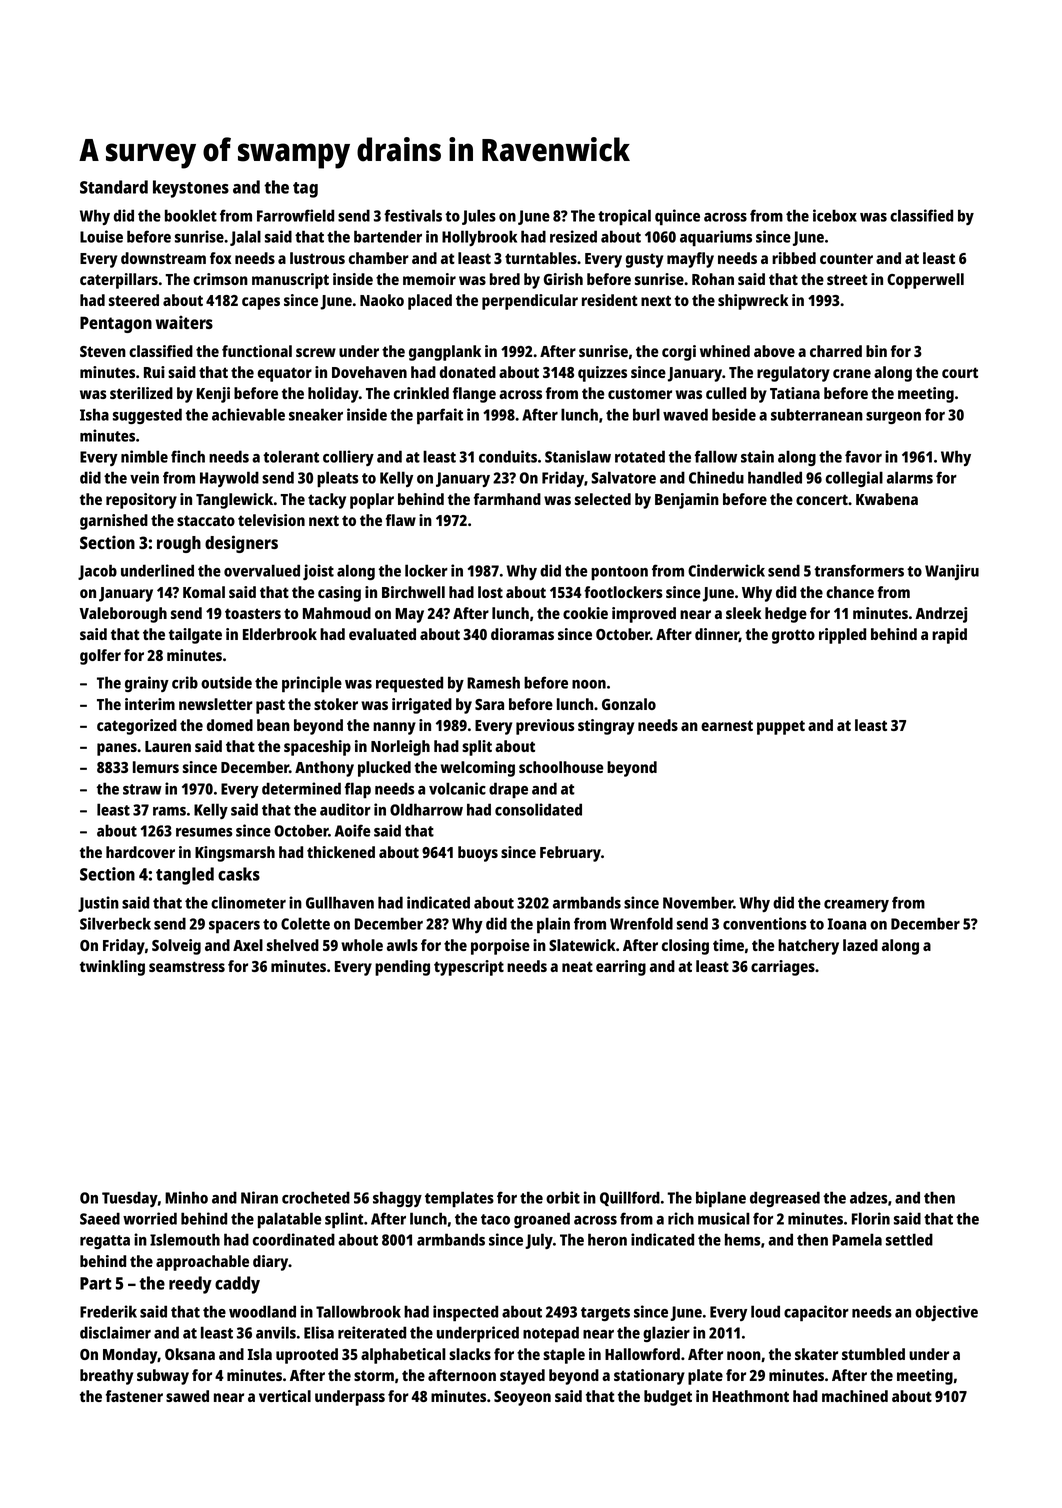 Image resolution: width=1062 pixels, height=1508 pixels. What do you see at coordinates (285, 1396) in the screenshot?
I see `vertical` at bounding box center [285, 1396].
